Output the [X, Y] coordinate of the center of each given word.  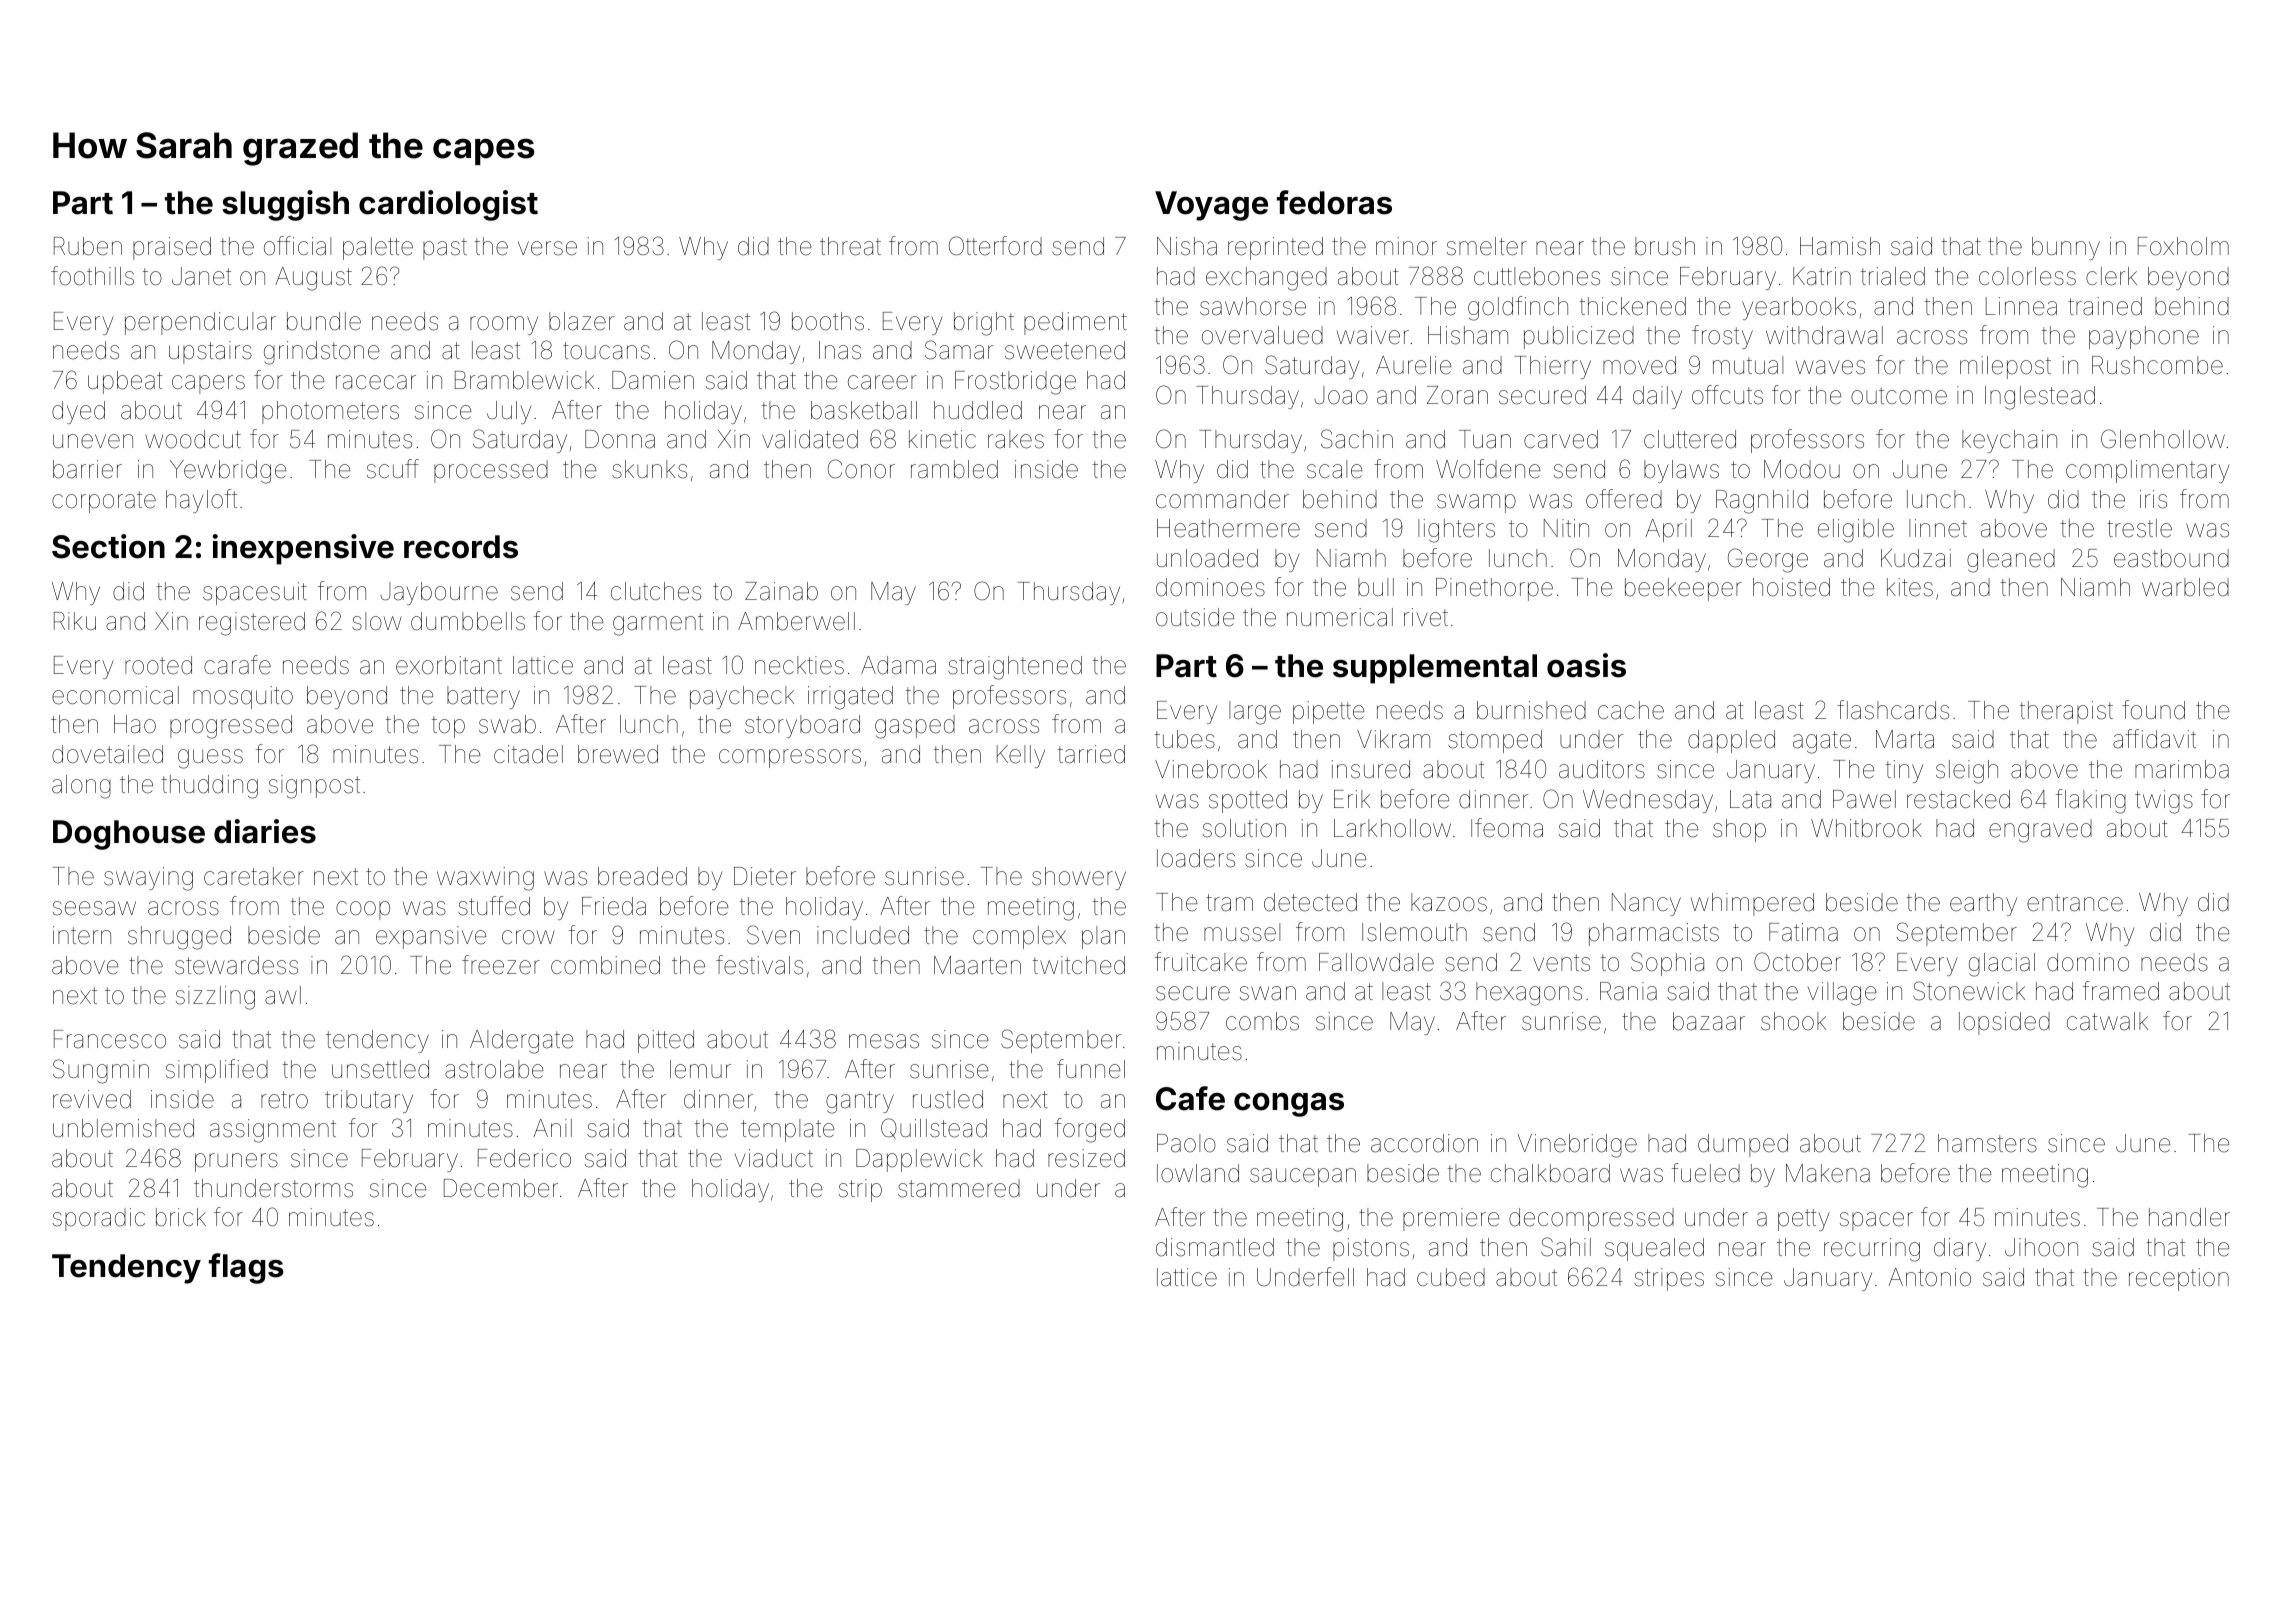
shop [1739, 830]
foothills [92, 276]
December [501, 1188]
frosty [1722, 337]
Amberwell [796, 621]
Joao [1341, 395]
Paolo [1186, 1143]
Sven [773, 935]
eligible [1856, 531]
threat [850, 246]
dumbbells [468, 621]
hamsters [1987, 1143]
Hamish [1840, 246]
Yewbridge [228, 472]
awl [283, 995]
